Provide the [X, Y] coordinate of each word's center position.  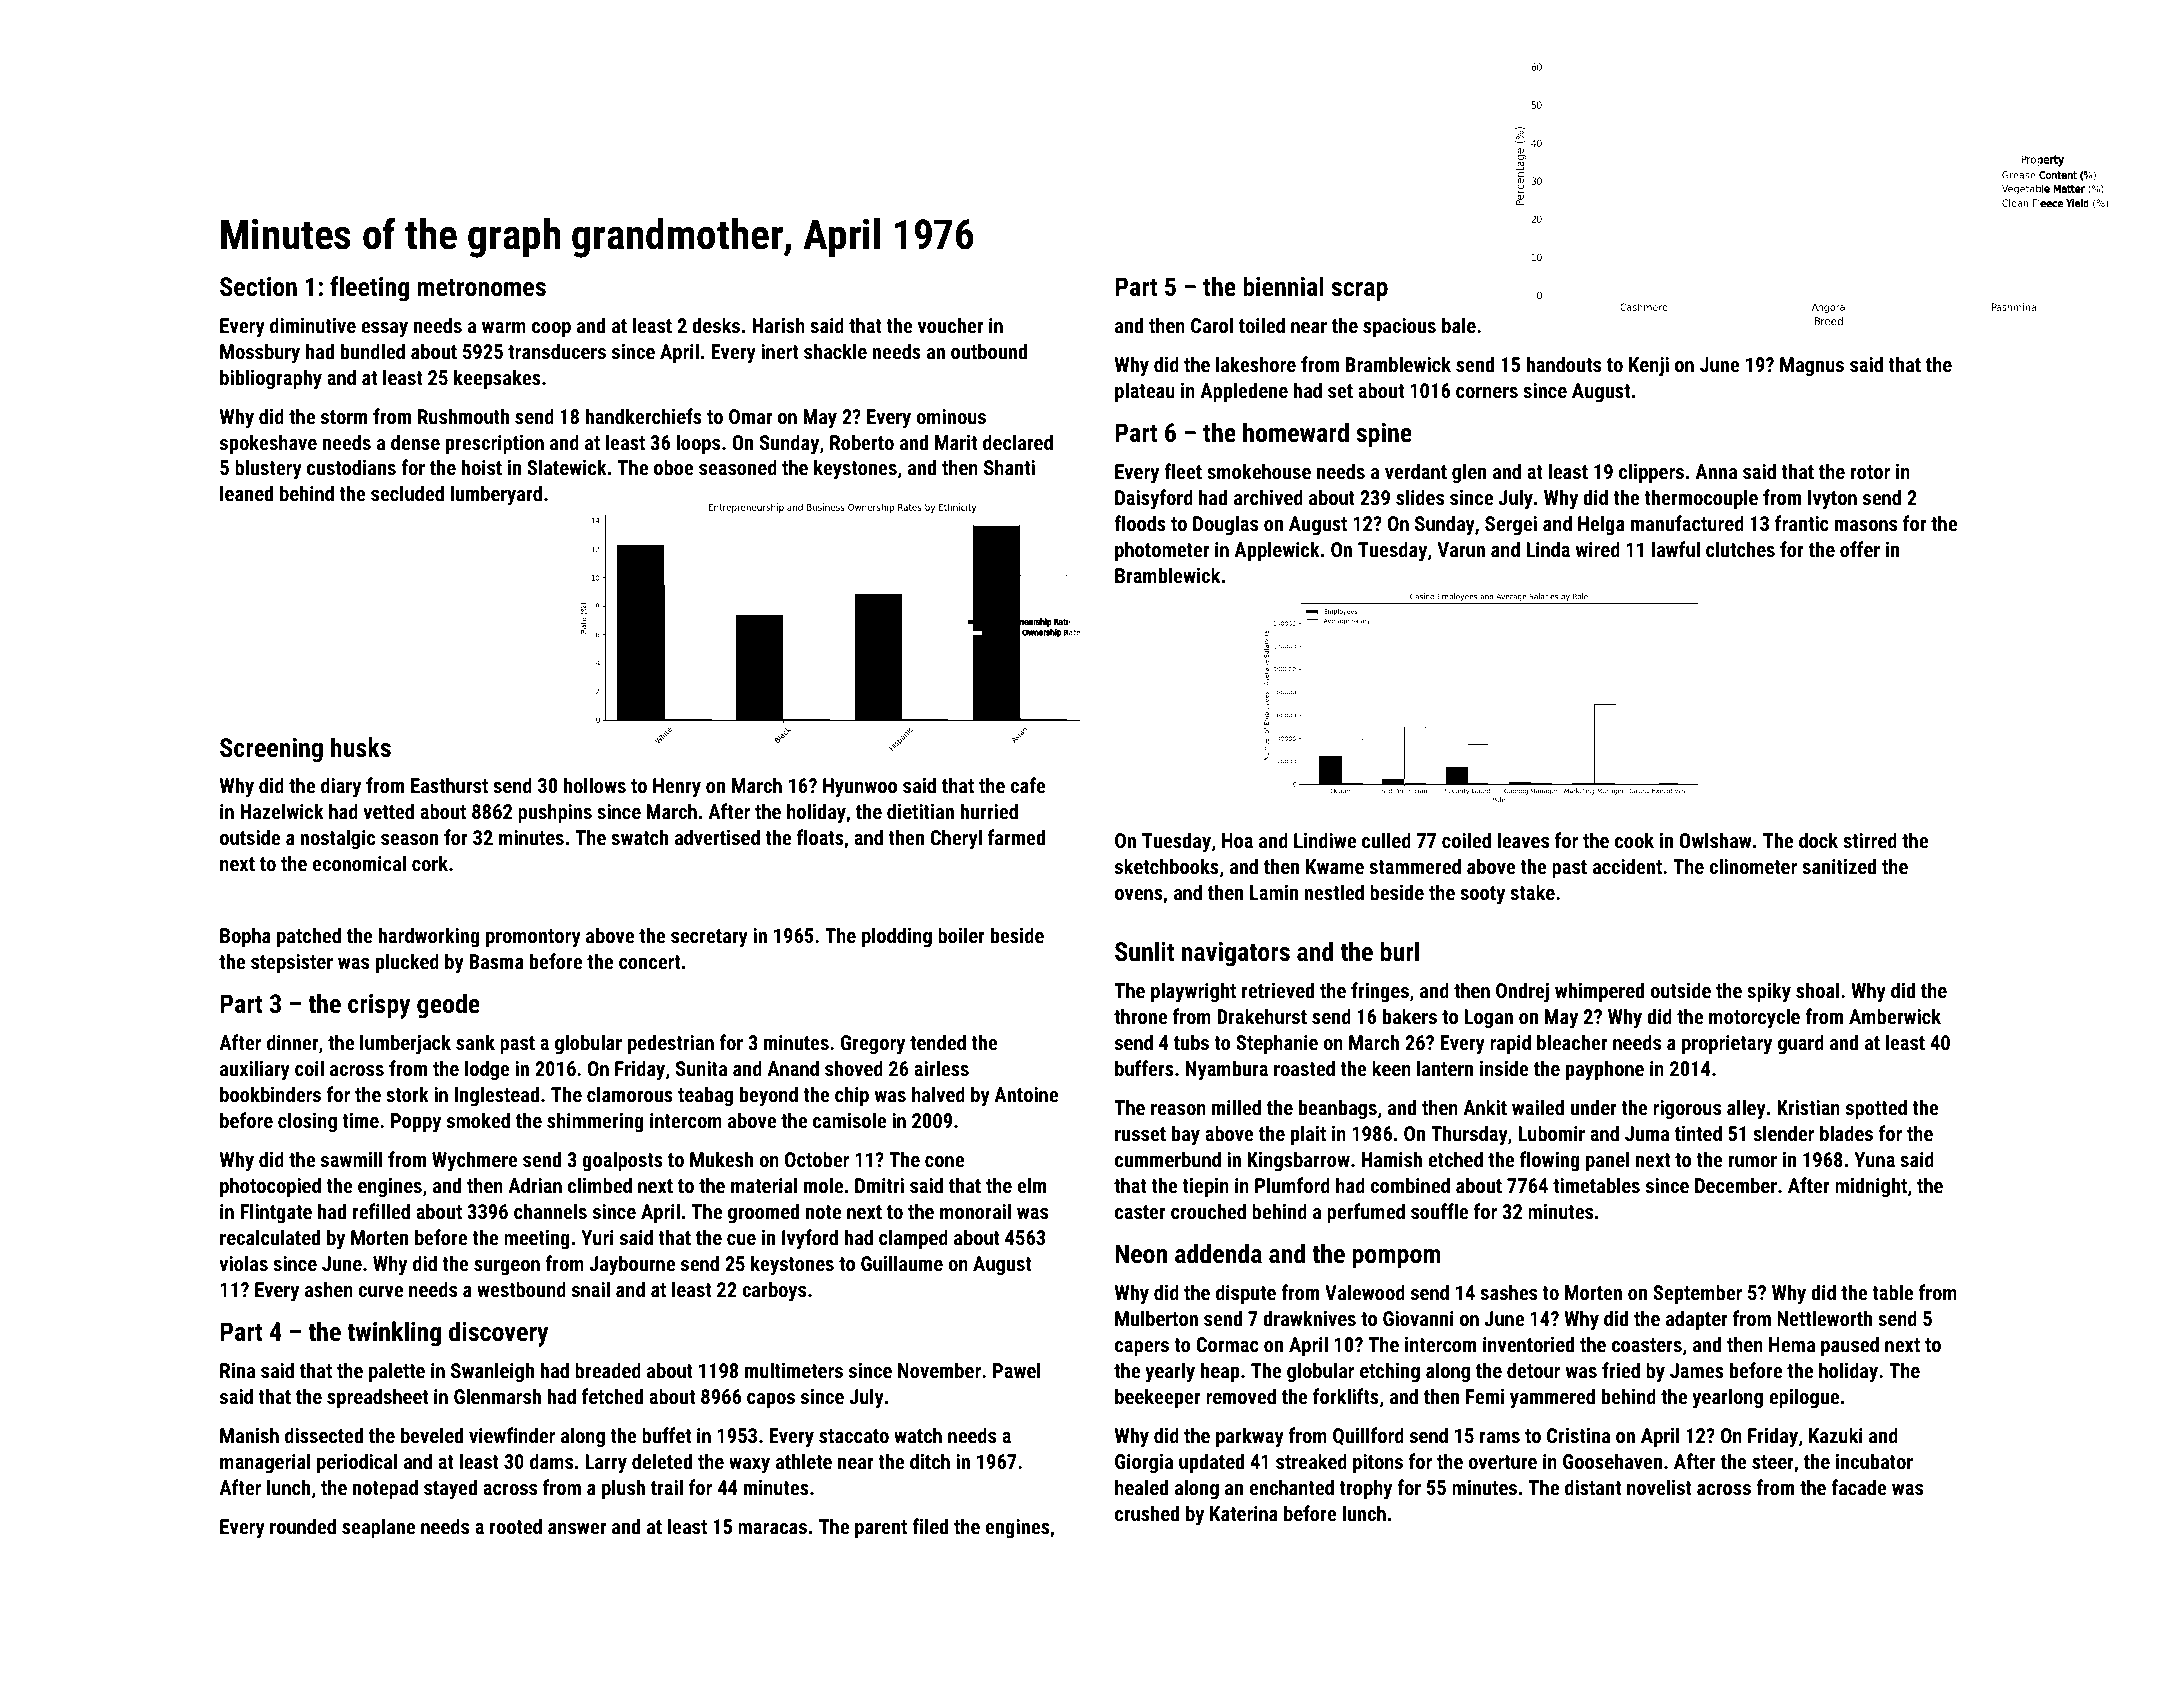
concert [650, 962]
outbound [989, 351]
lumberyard [496, 495]
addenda [1218, 1253]
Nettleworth [1824, 1318]
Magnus [1812, 367]
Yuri [597, 1237]
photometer [1162, 551]
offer [1860, 549]
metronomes [481, 287]
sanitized [1839, 866]
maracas [772, 1528]
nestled [1334, 892]
